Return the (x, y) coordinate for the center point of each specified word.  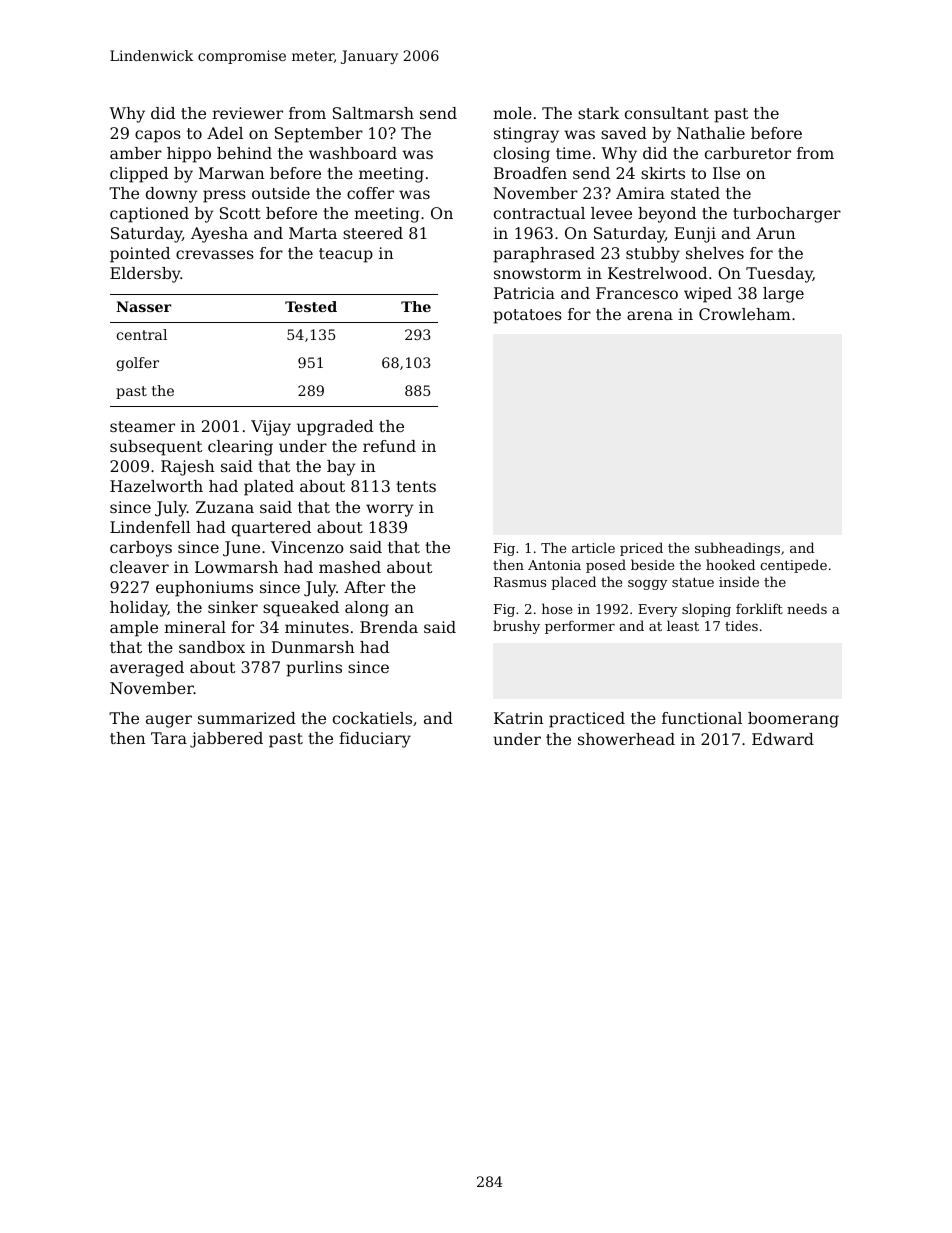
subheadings (737, 549)
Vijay (271, 428)
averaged (147, 669)
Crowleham (745, 314)
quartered (271, 529)
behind (244, 153)
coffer (370, 193)
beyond (667, 215)
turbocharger (787, 215)
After (364, 587)
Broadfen (530, 173)
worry (390, 510)
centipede (793, 566)
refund (389, 446)
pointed (140, 255)
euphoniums (204, 589)
